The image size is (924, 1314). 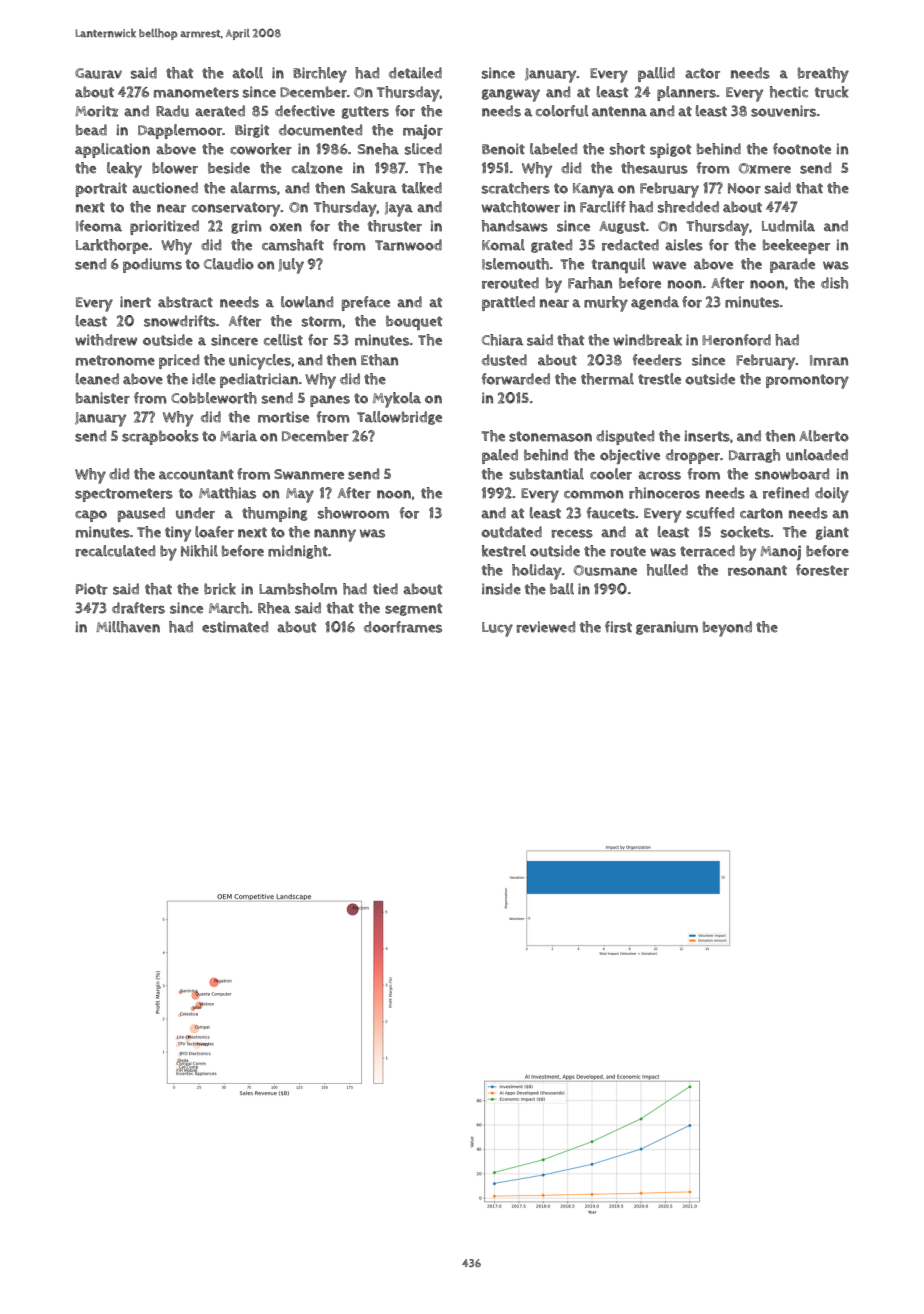 What do you see at coordinates (516, 188) in the document?
I see `scratchers` at bounding box center [516, 188].
